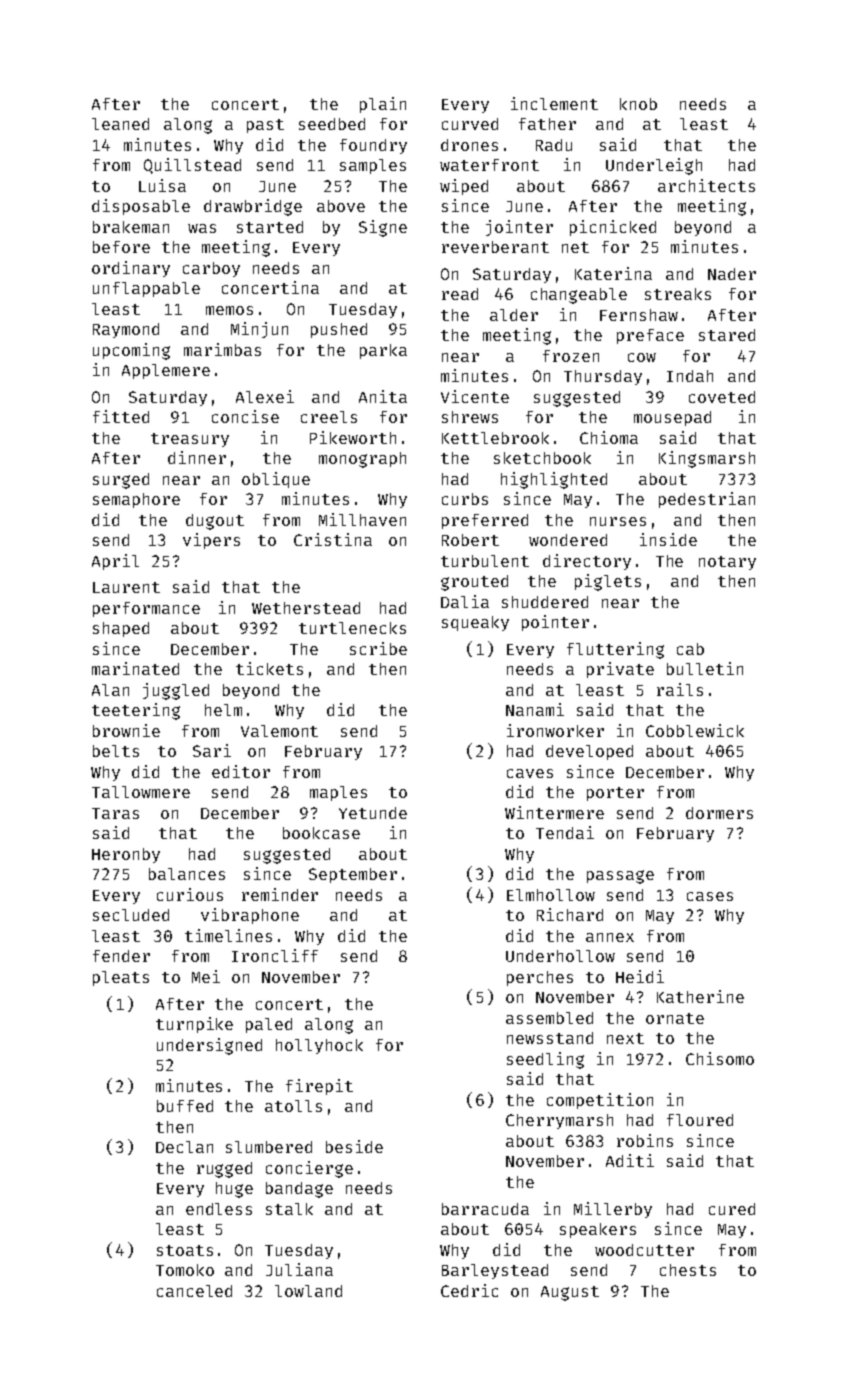  I want to click on Taras, so click(115, 813).
